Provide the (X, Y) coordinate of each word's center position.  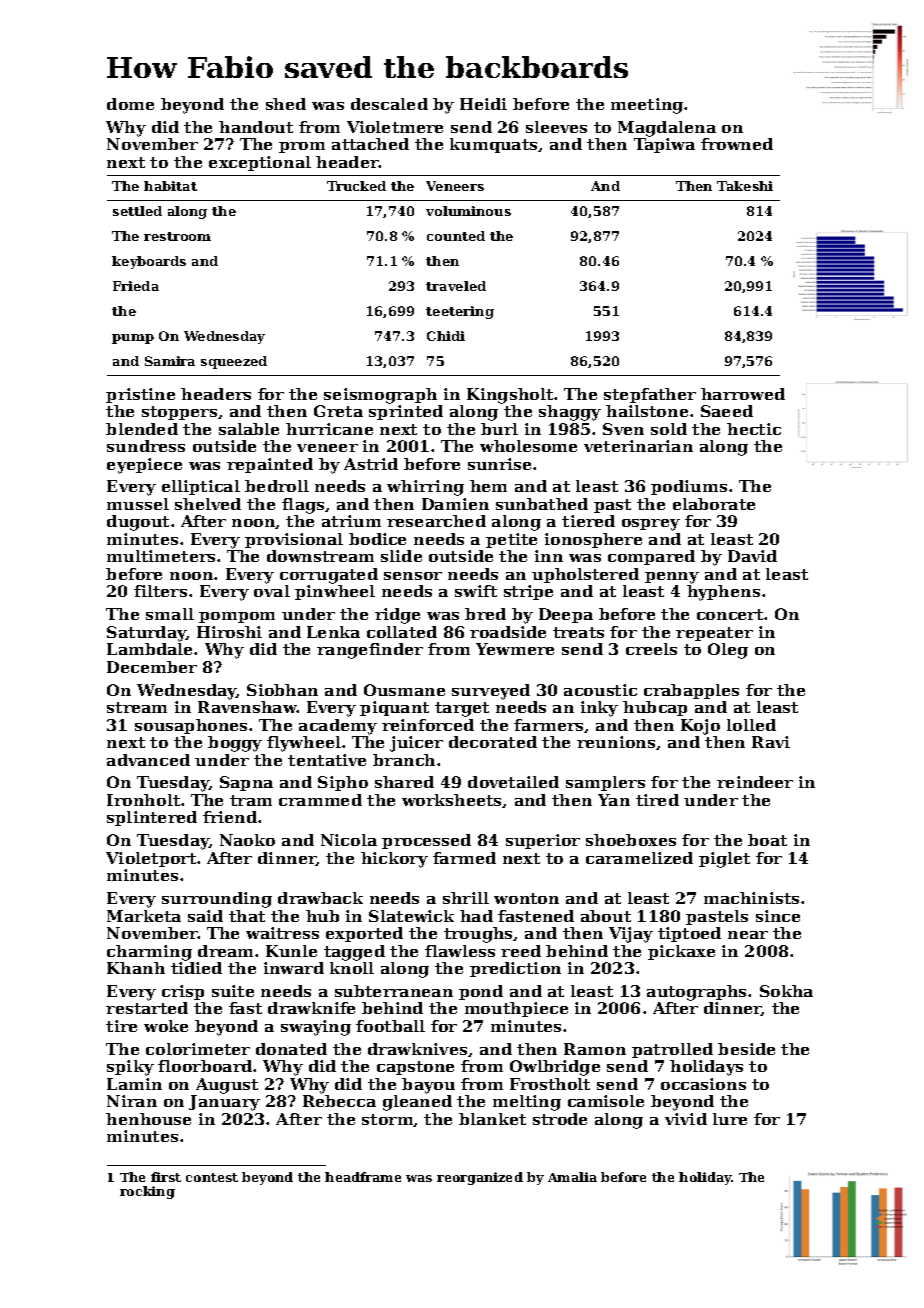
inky (599, 709)
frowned (737, 144)
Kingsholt (510, 396)
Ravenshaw (247, 707)
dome (130, 104)
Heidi (483, 104)
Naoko (247, 840)
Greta (338, 411)
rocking (147, 1192)
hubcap (655, 708)
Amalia (572, 1177)
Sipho (343, 783)
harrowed (743, 394)
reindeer (755, 782)
